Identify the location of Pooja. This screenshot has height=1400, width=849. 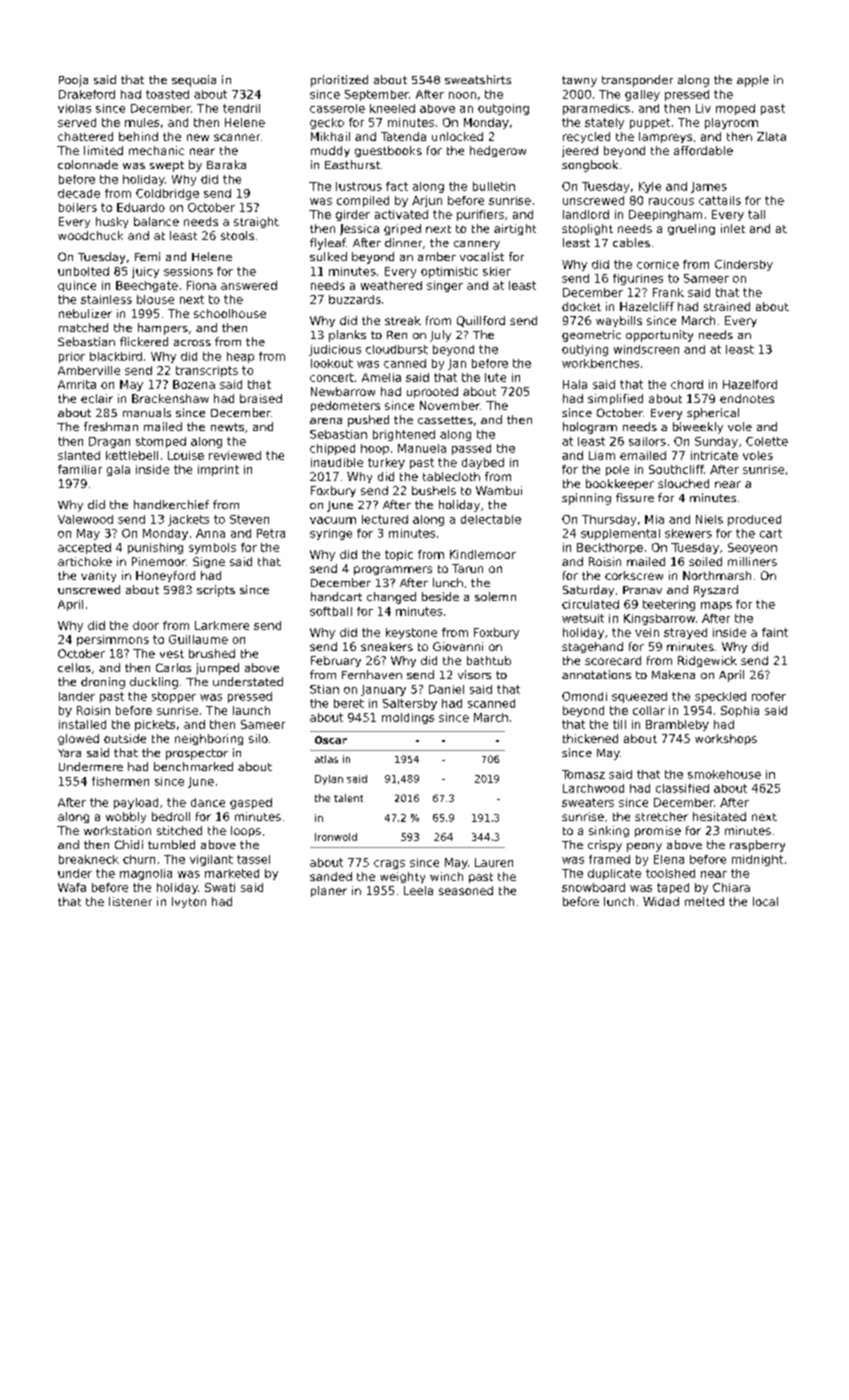
(73, 81).
